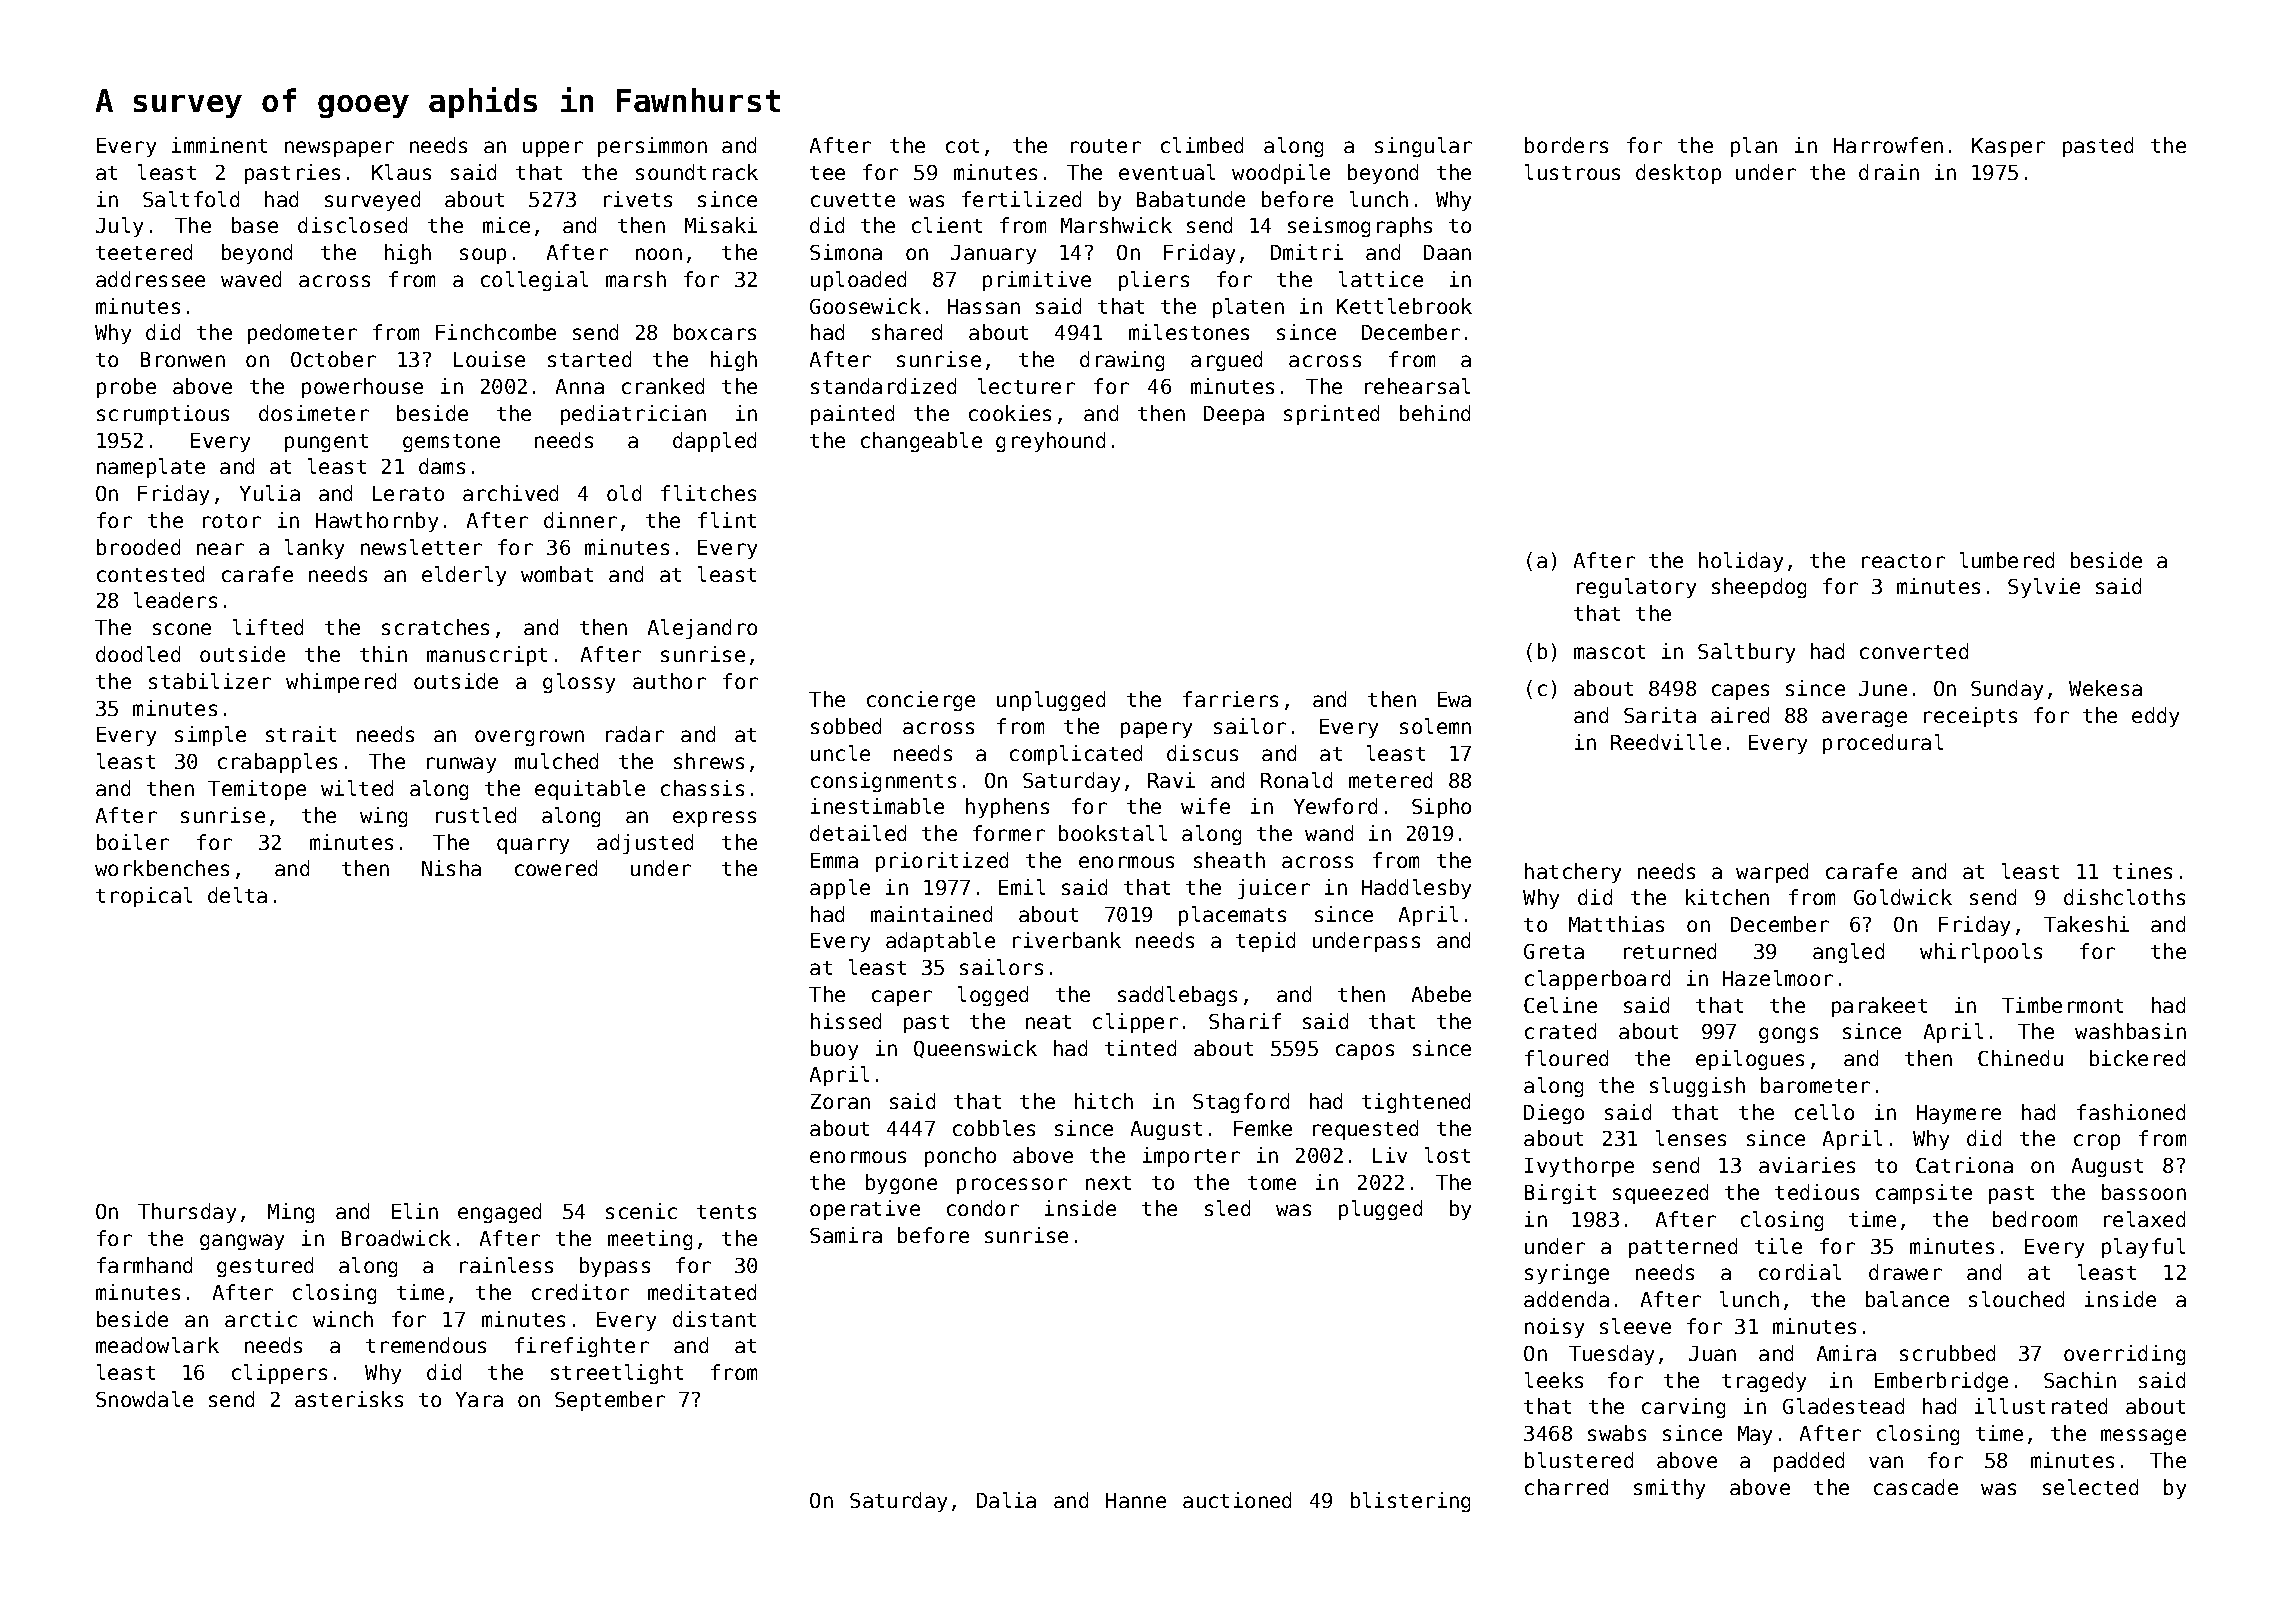 The height and width of the document is (1614, 2282). Describe the element at coordinates (210, 736) in the document. I see `simple` at that location.
